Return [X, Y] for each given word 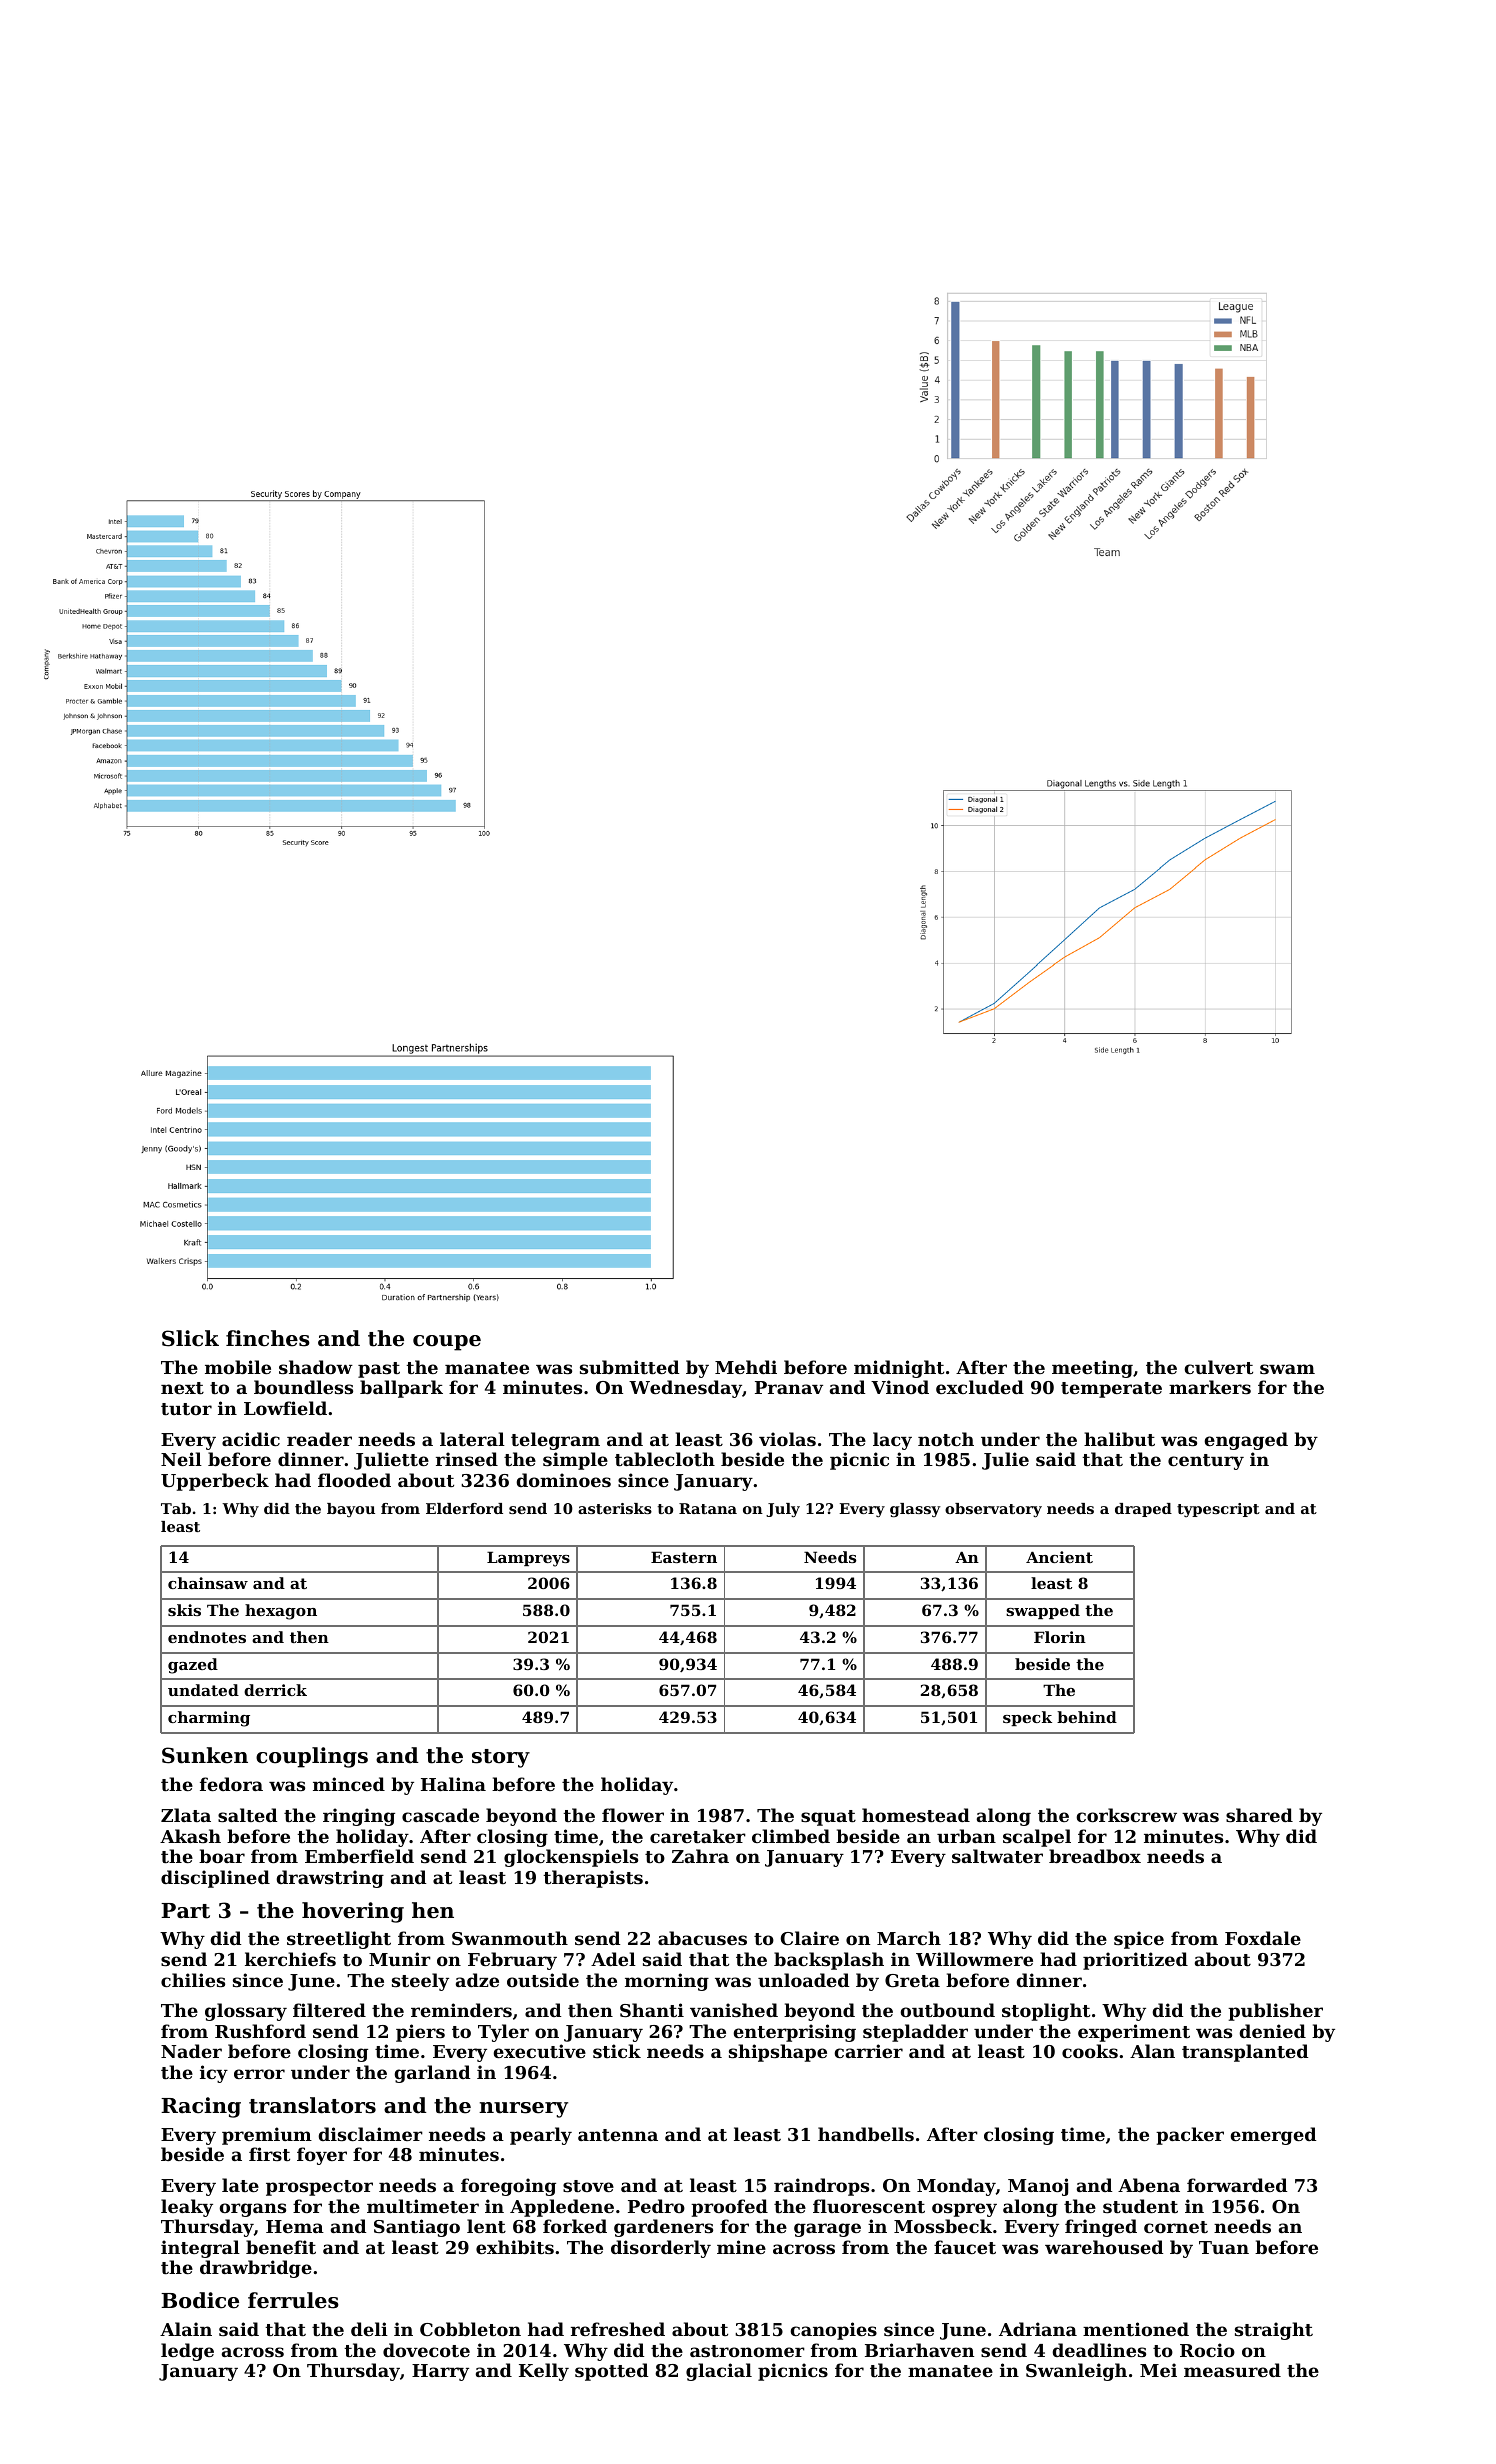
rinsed [467, 1459]
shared [1259, 1815]
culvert [1218, 1367]
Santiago [417, 2228]
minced [349, 1784]
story [501, 1758]
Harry [440, 2372]
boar [222, 1856]
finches [268, 1338]
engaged [1246, 1441]
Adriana [1038, 2329]
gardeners [663, 2228]
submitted [629, 1367]
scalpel [1037, 1838]
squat [828, 1818]
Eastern [684, 1557]
